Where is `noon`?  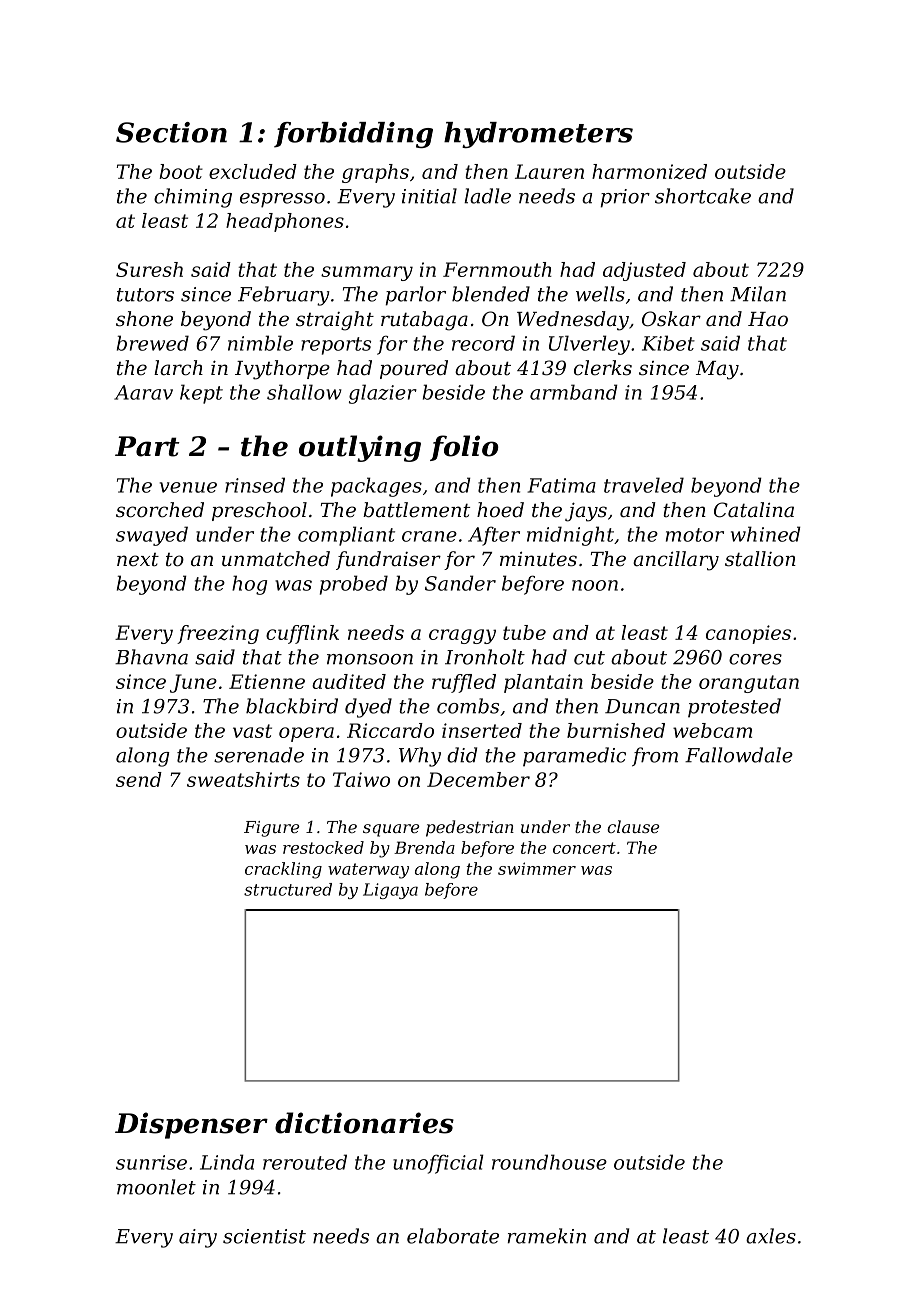 noon is located at coordinates (595, 585).
